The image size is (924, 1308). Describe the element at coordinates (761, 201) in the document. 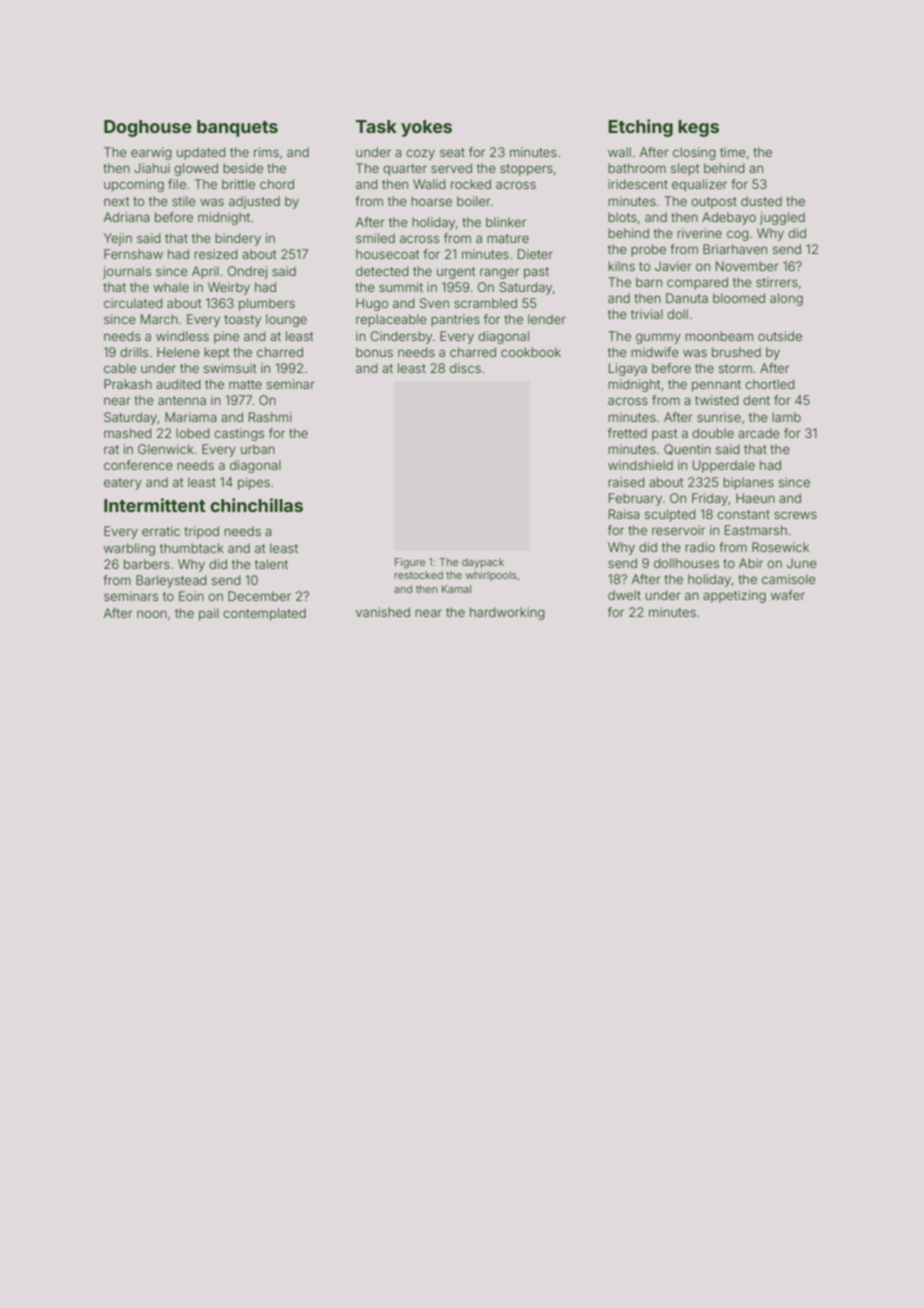

I see `dusted` at that location.
